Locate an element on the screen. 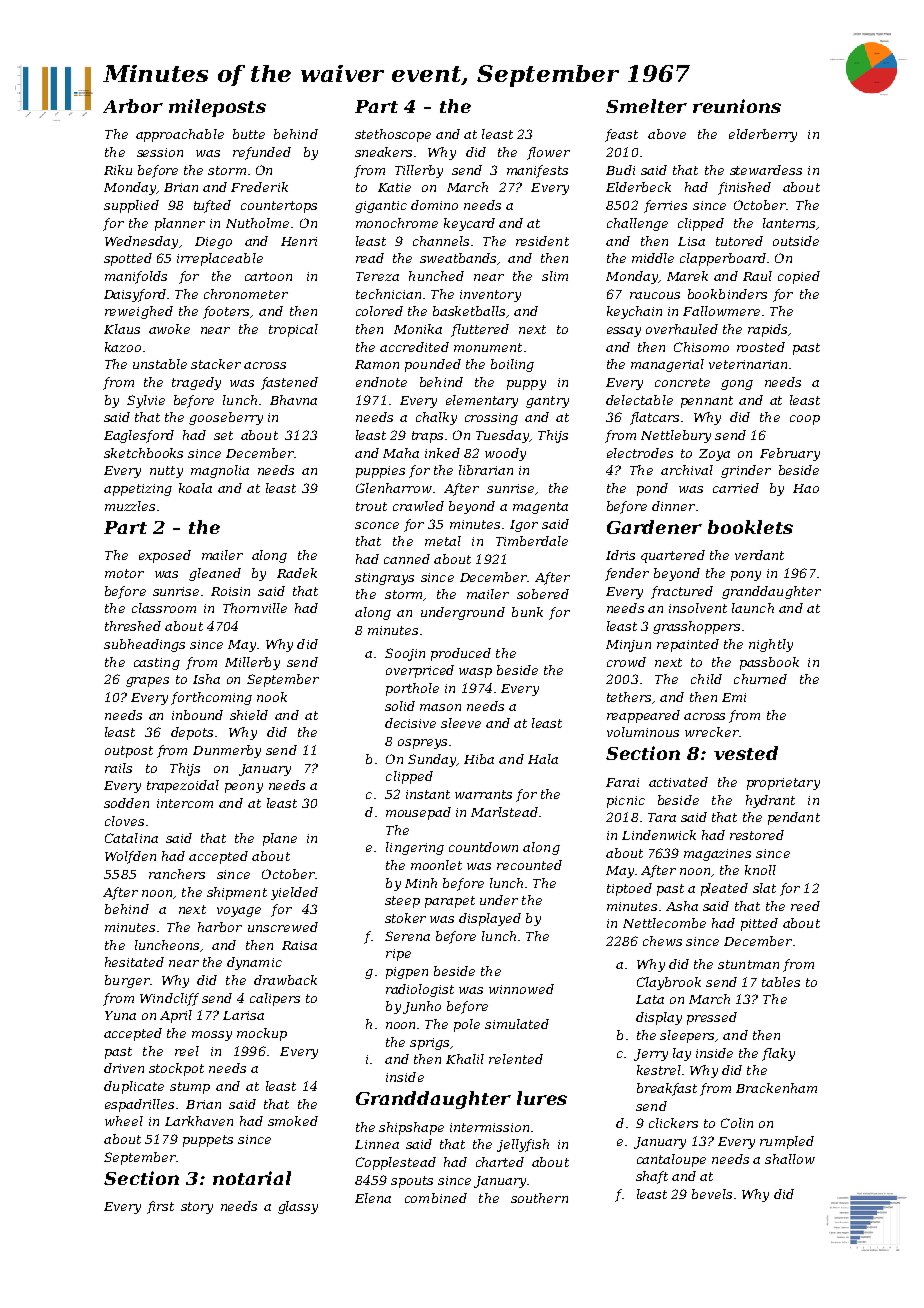 This screenshot has height=1308, width=924. bevels is located at coordinates (712, 1194).
